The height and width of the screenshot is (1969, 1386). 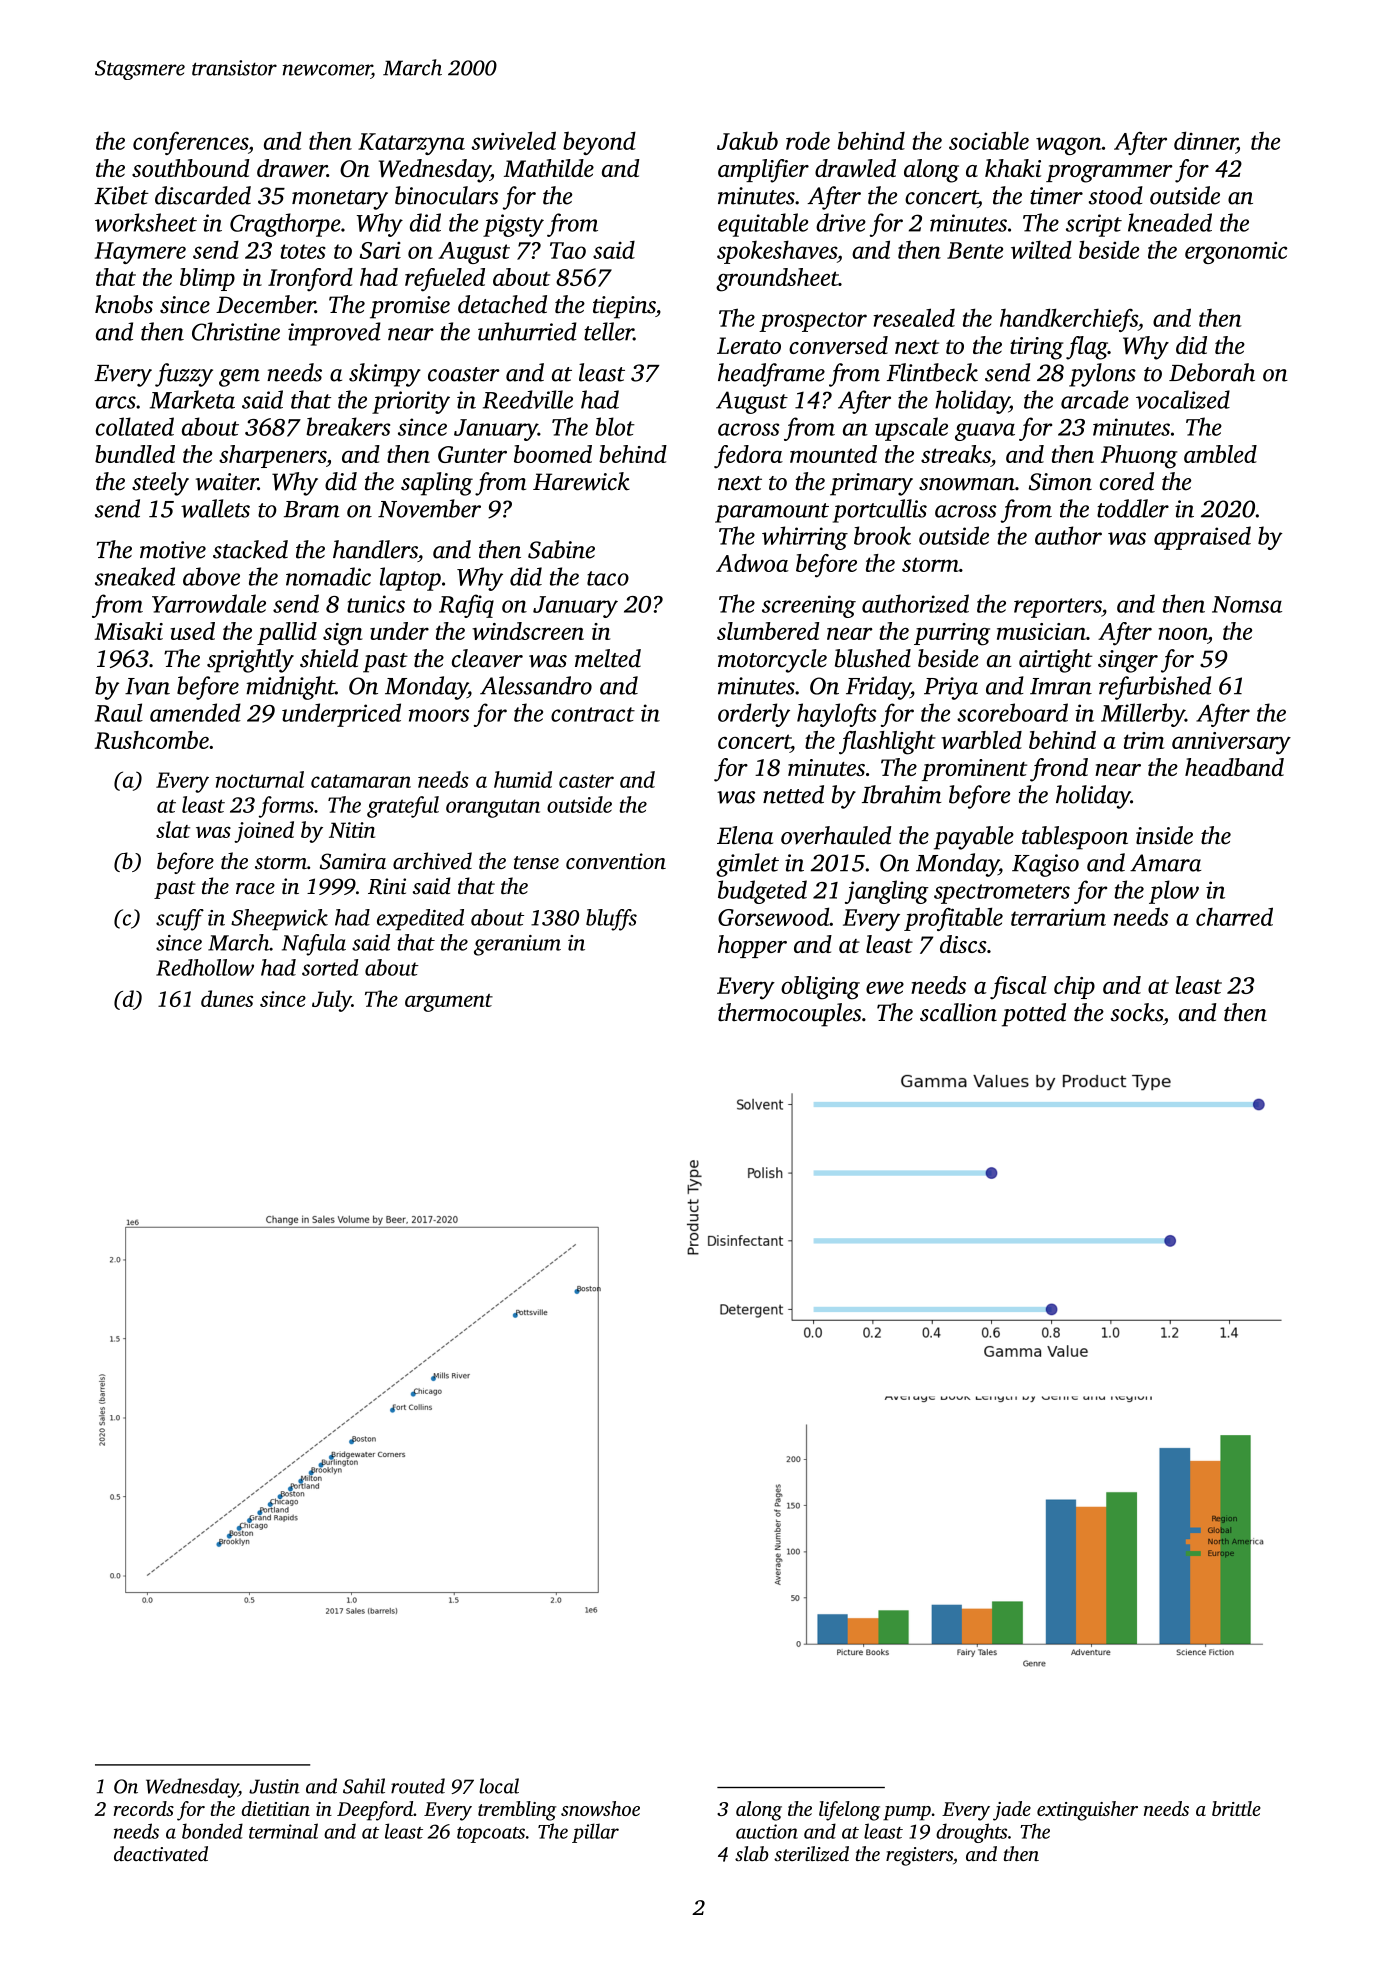 What do you see at coordinates (227, 998) in the screenshot?
I see `dunes` at bounding box center [227, 998].
